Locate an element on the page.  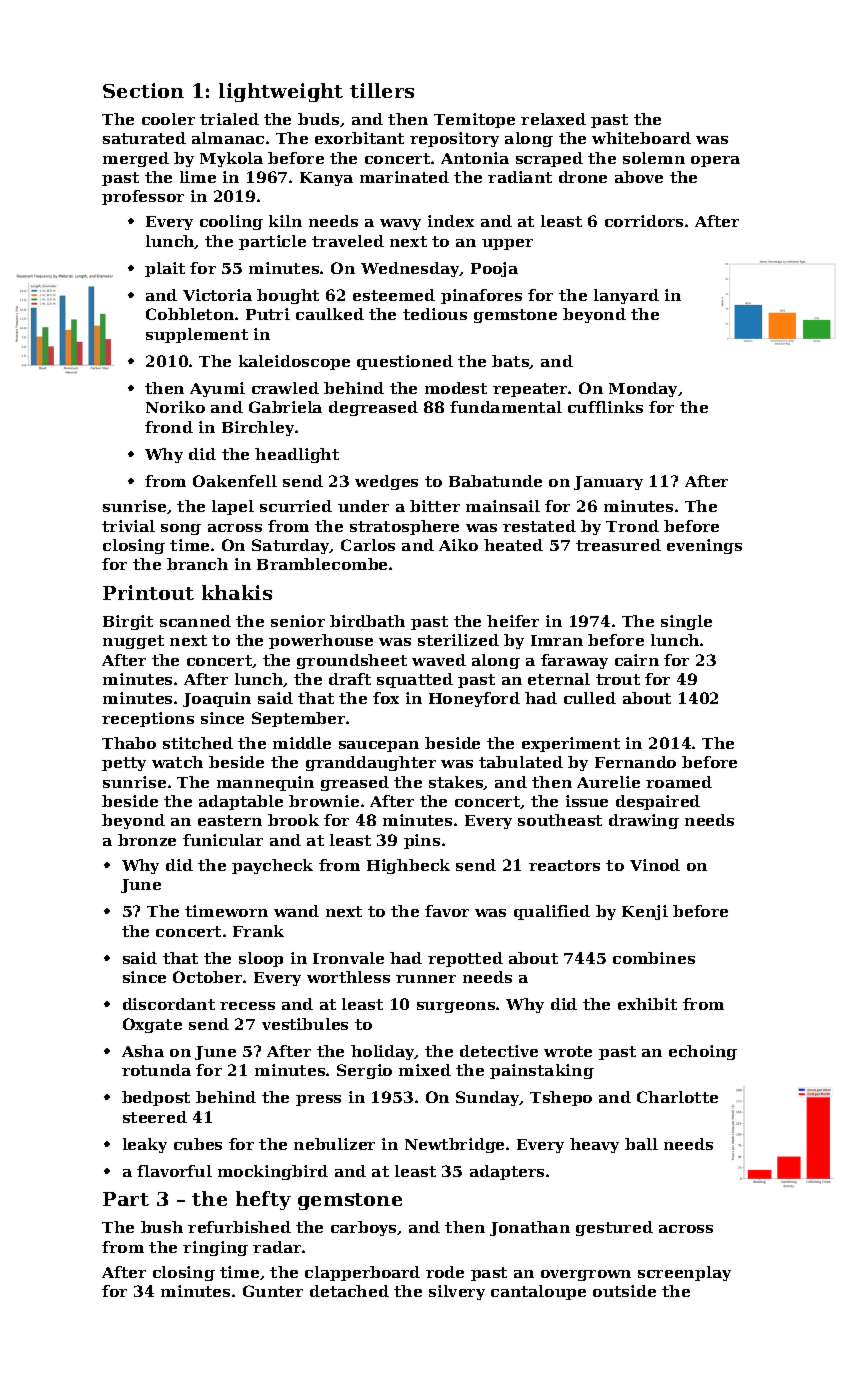
bush is located at coordinates (162, 1227).
